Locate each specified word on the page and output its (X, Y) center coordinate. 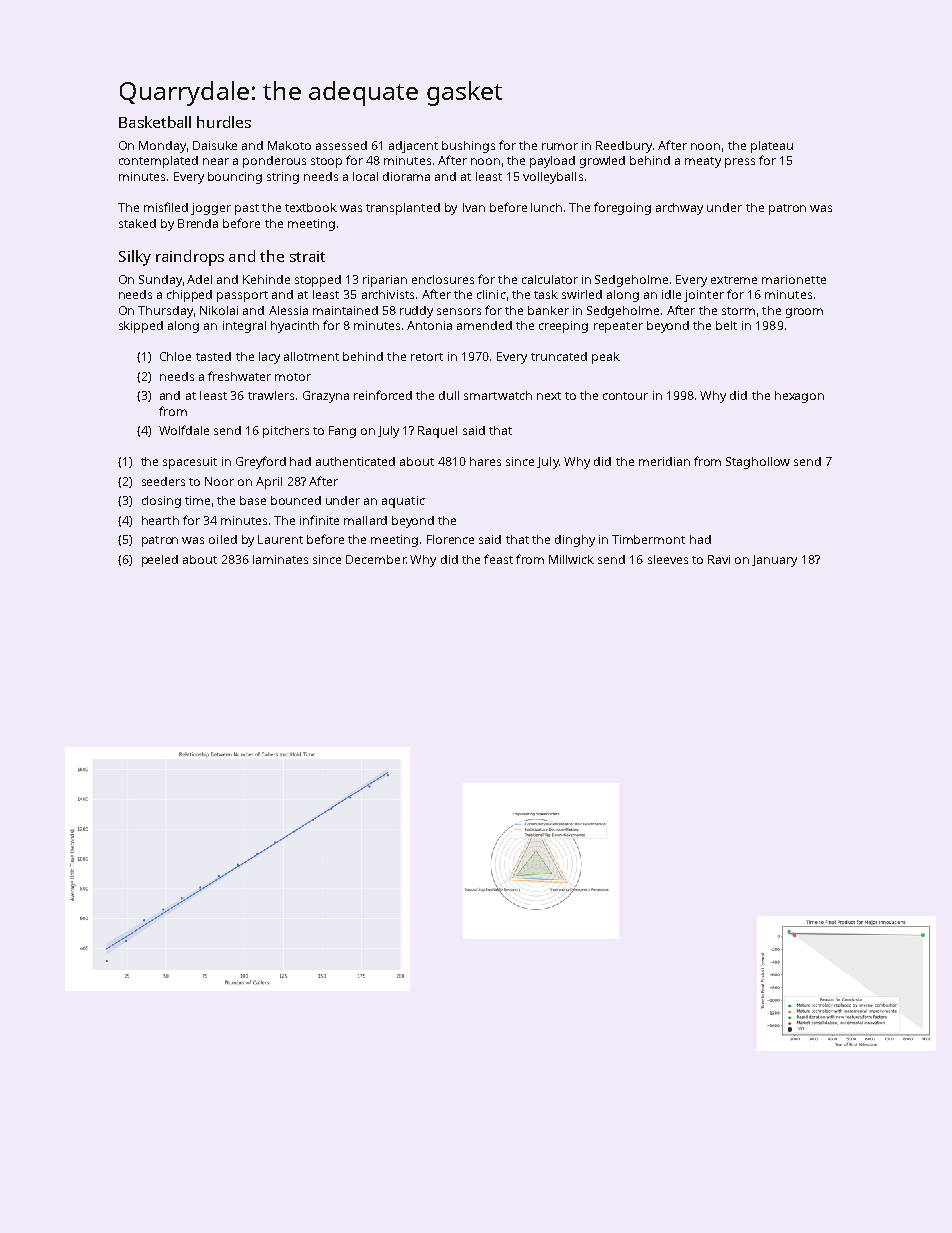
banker (548, 310)
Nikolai (219, 310)
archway (679, 209)
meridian (664, 461)
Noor (219, 481)
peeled (160, 561)
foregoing (622, 208)
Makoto (289, 145)
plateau (772, 147)
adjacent (413, 147)
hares (485, 461)
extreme (734, 280)
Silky (135, 258)
